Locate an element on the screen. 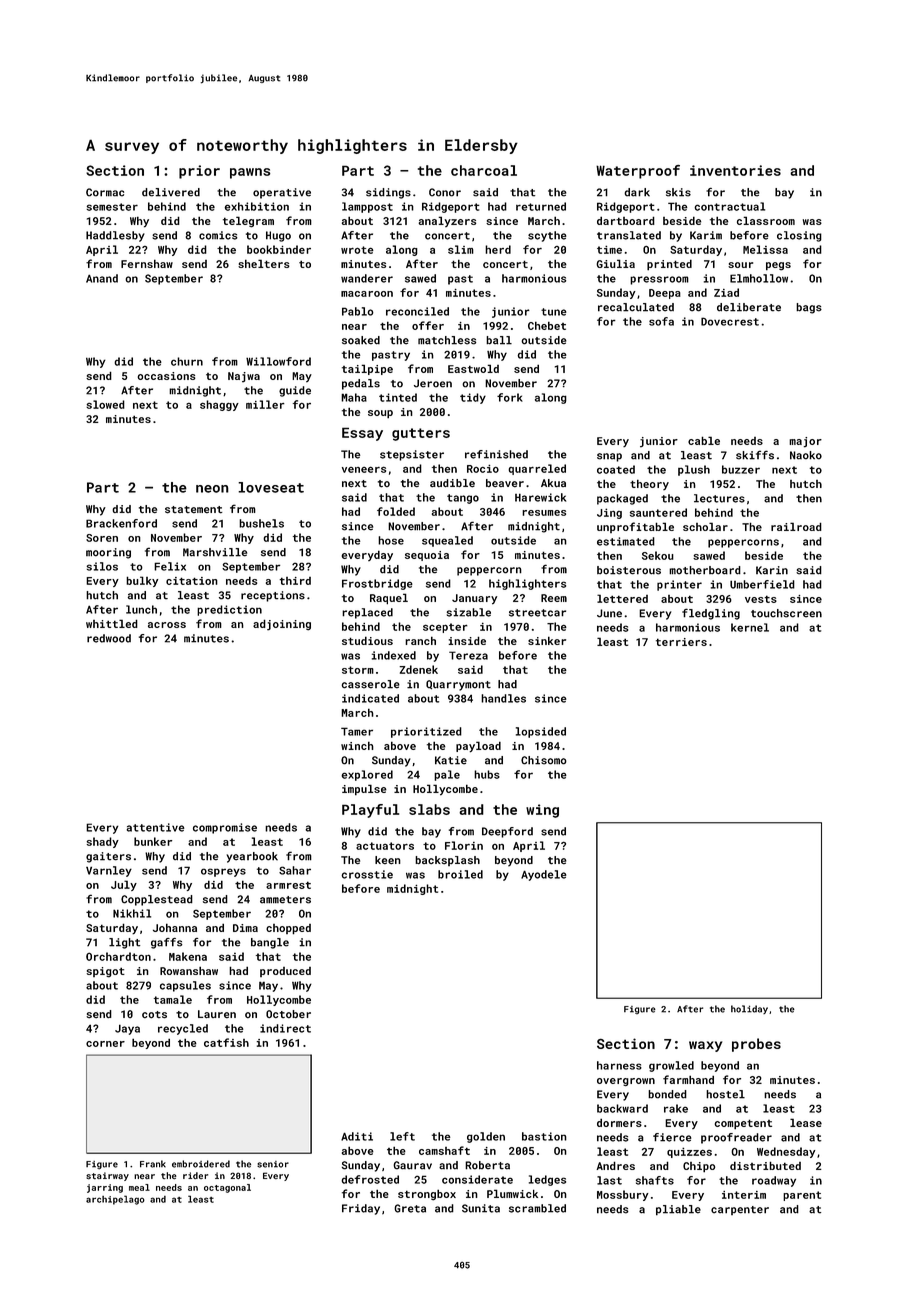  wing is located at coordinates (542, 811).
